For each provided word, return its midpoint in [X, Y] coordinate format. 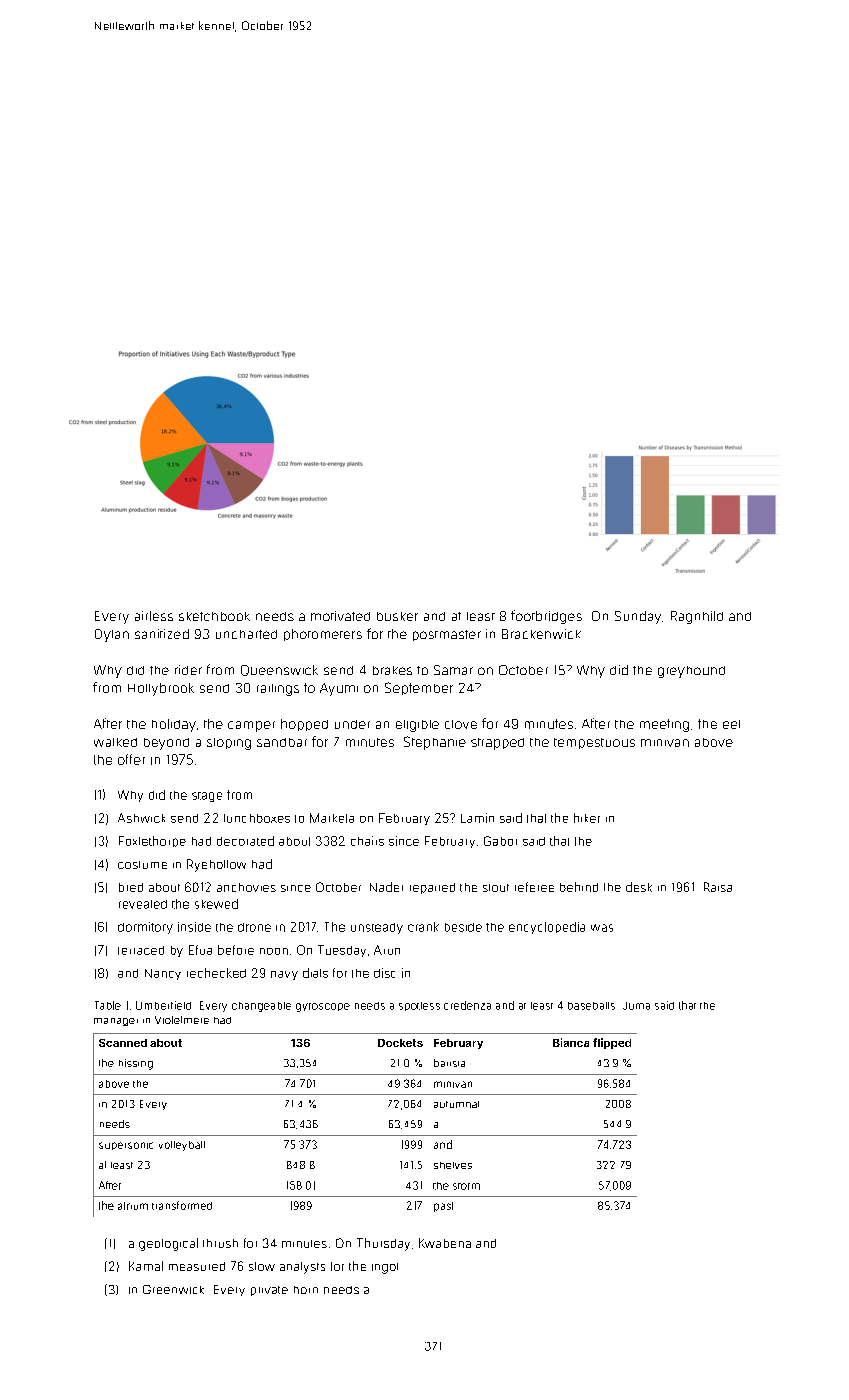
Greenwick [173, 1289]
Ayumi [339, 689]
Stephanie [435, 743]
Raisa [718, 887]
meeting [664, 725]
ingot [385, 1268]
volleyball [182, 1146]
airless [154, 616]
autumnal [456, 1104]
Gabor [500, 841]
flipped [612, 1043]
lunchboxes [257, 818]
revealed [143, 904]
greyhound [691, 672]
